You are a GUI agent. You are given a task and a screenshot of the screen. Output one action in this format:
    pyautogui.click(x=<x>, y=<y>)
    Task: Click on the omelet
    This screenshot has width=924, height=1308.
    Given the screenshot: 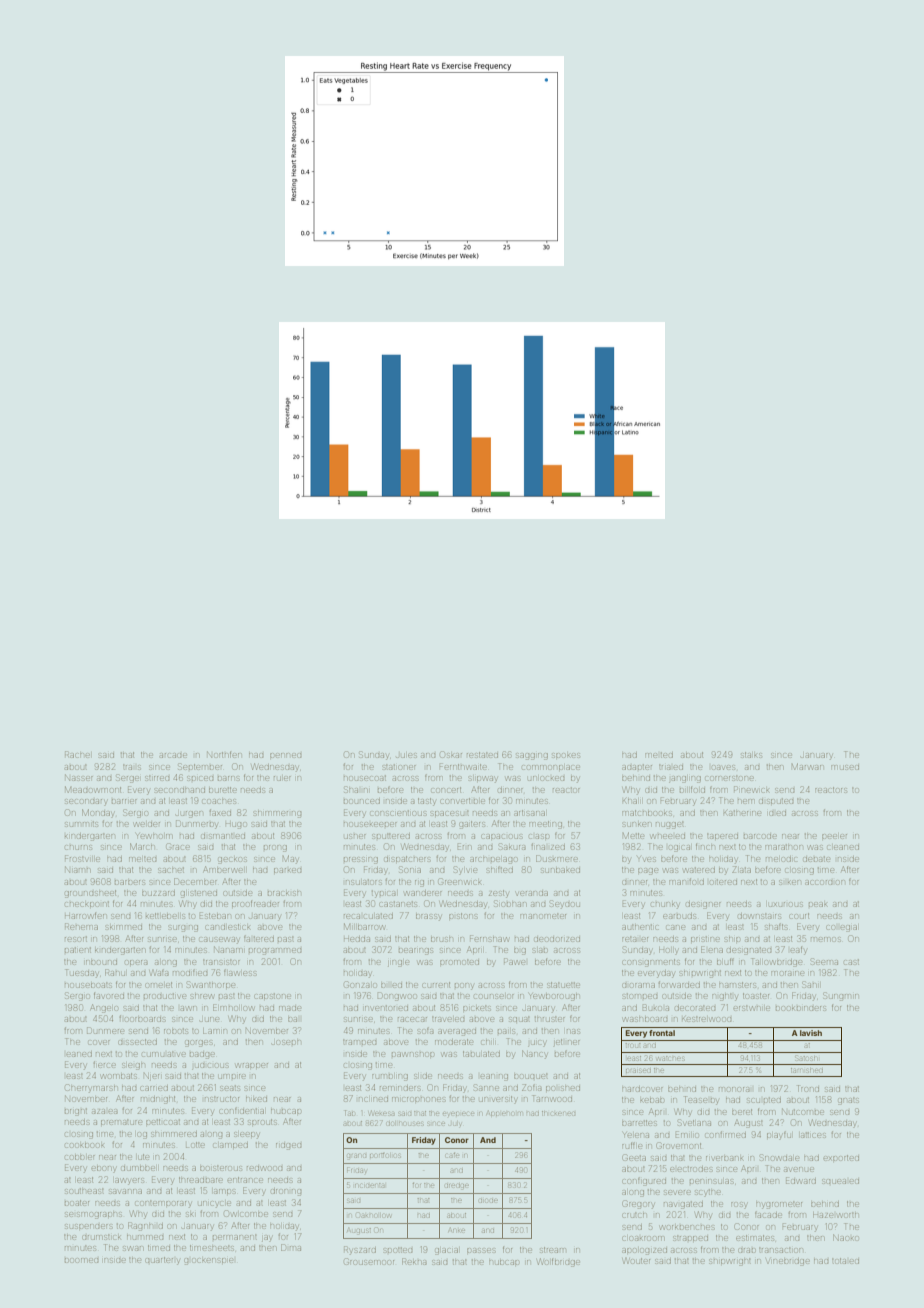 What is the action you would take?
    pyautogui.click(x=159, y=985)
